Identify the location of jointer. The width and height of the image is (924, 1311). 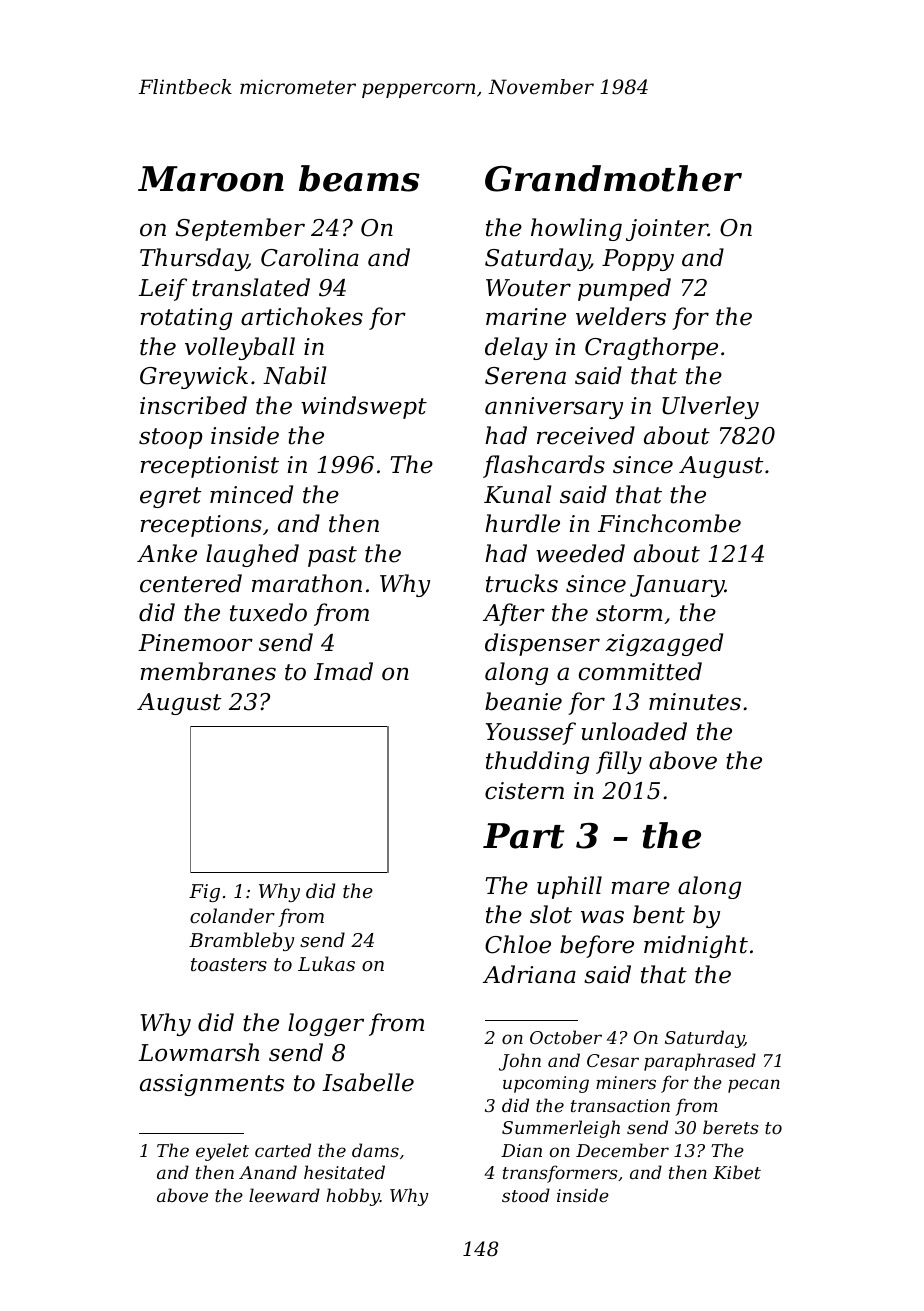
(667, 230).
